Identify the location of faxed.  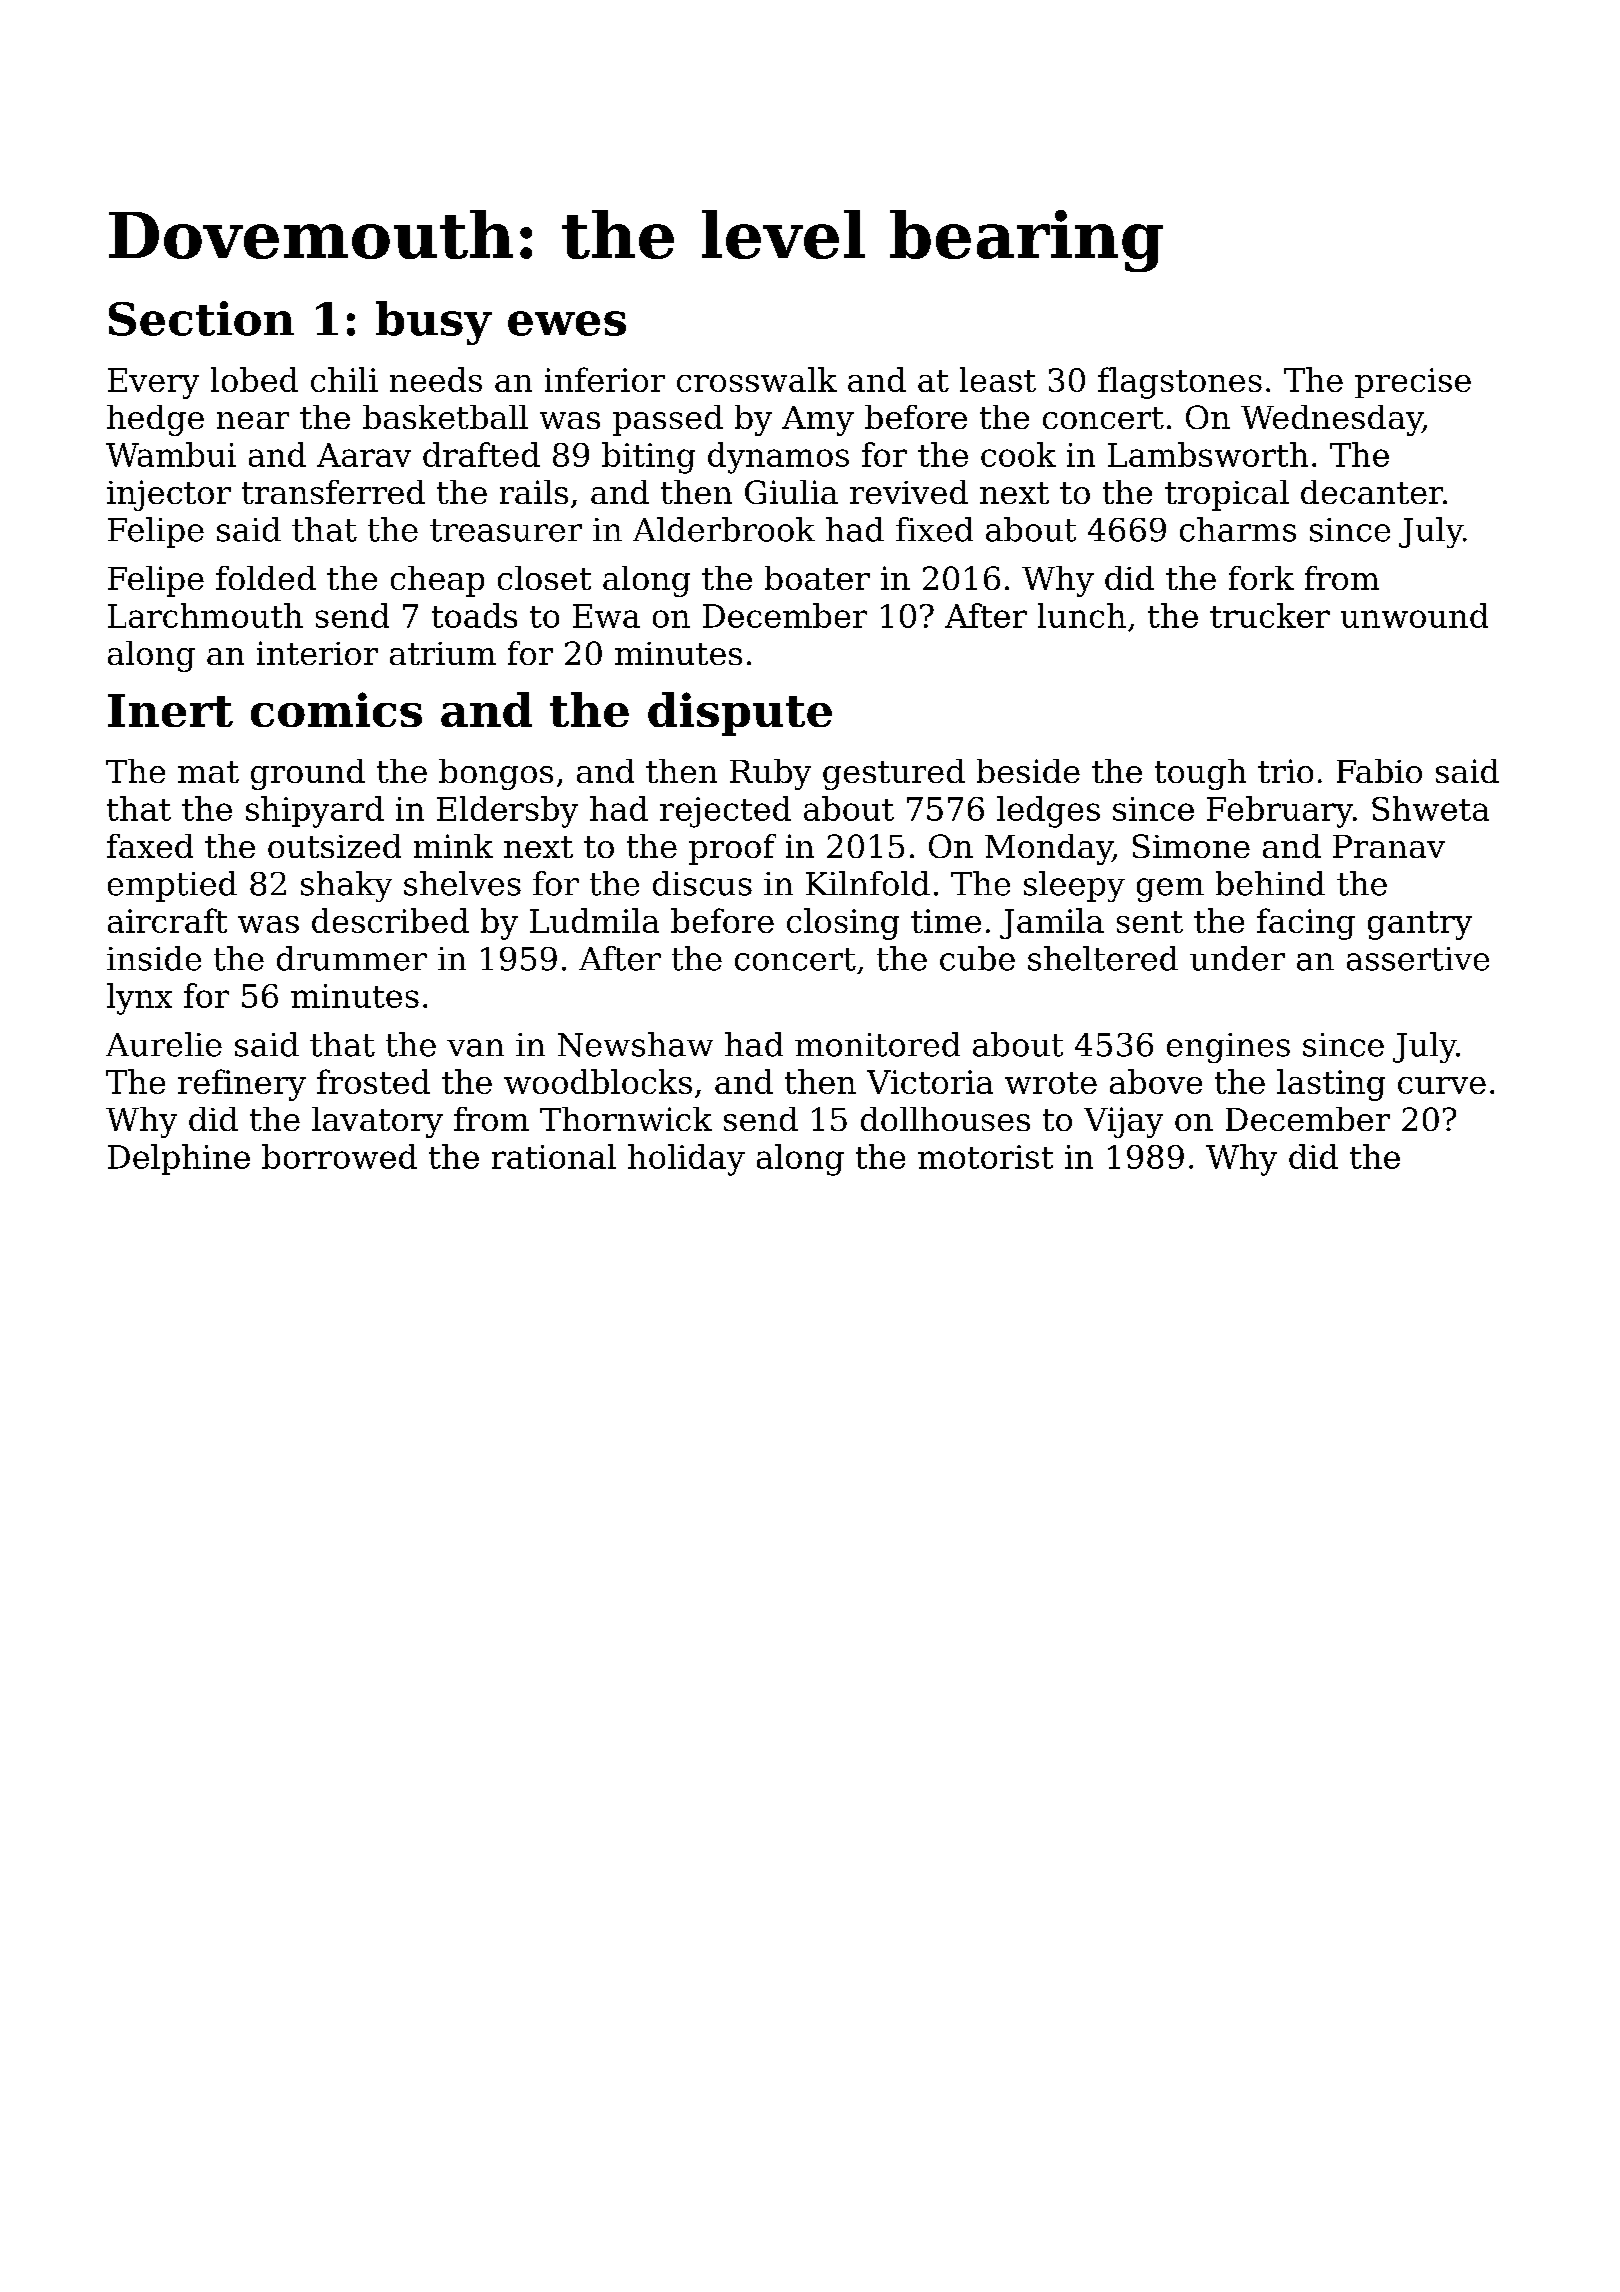
(150, 846).
